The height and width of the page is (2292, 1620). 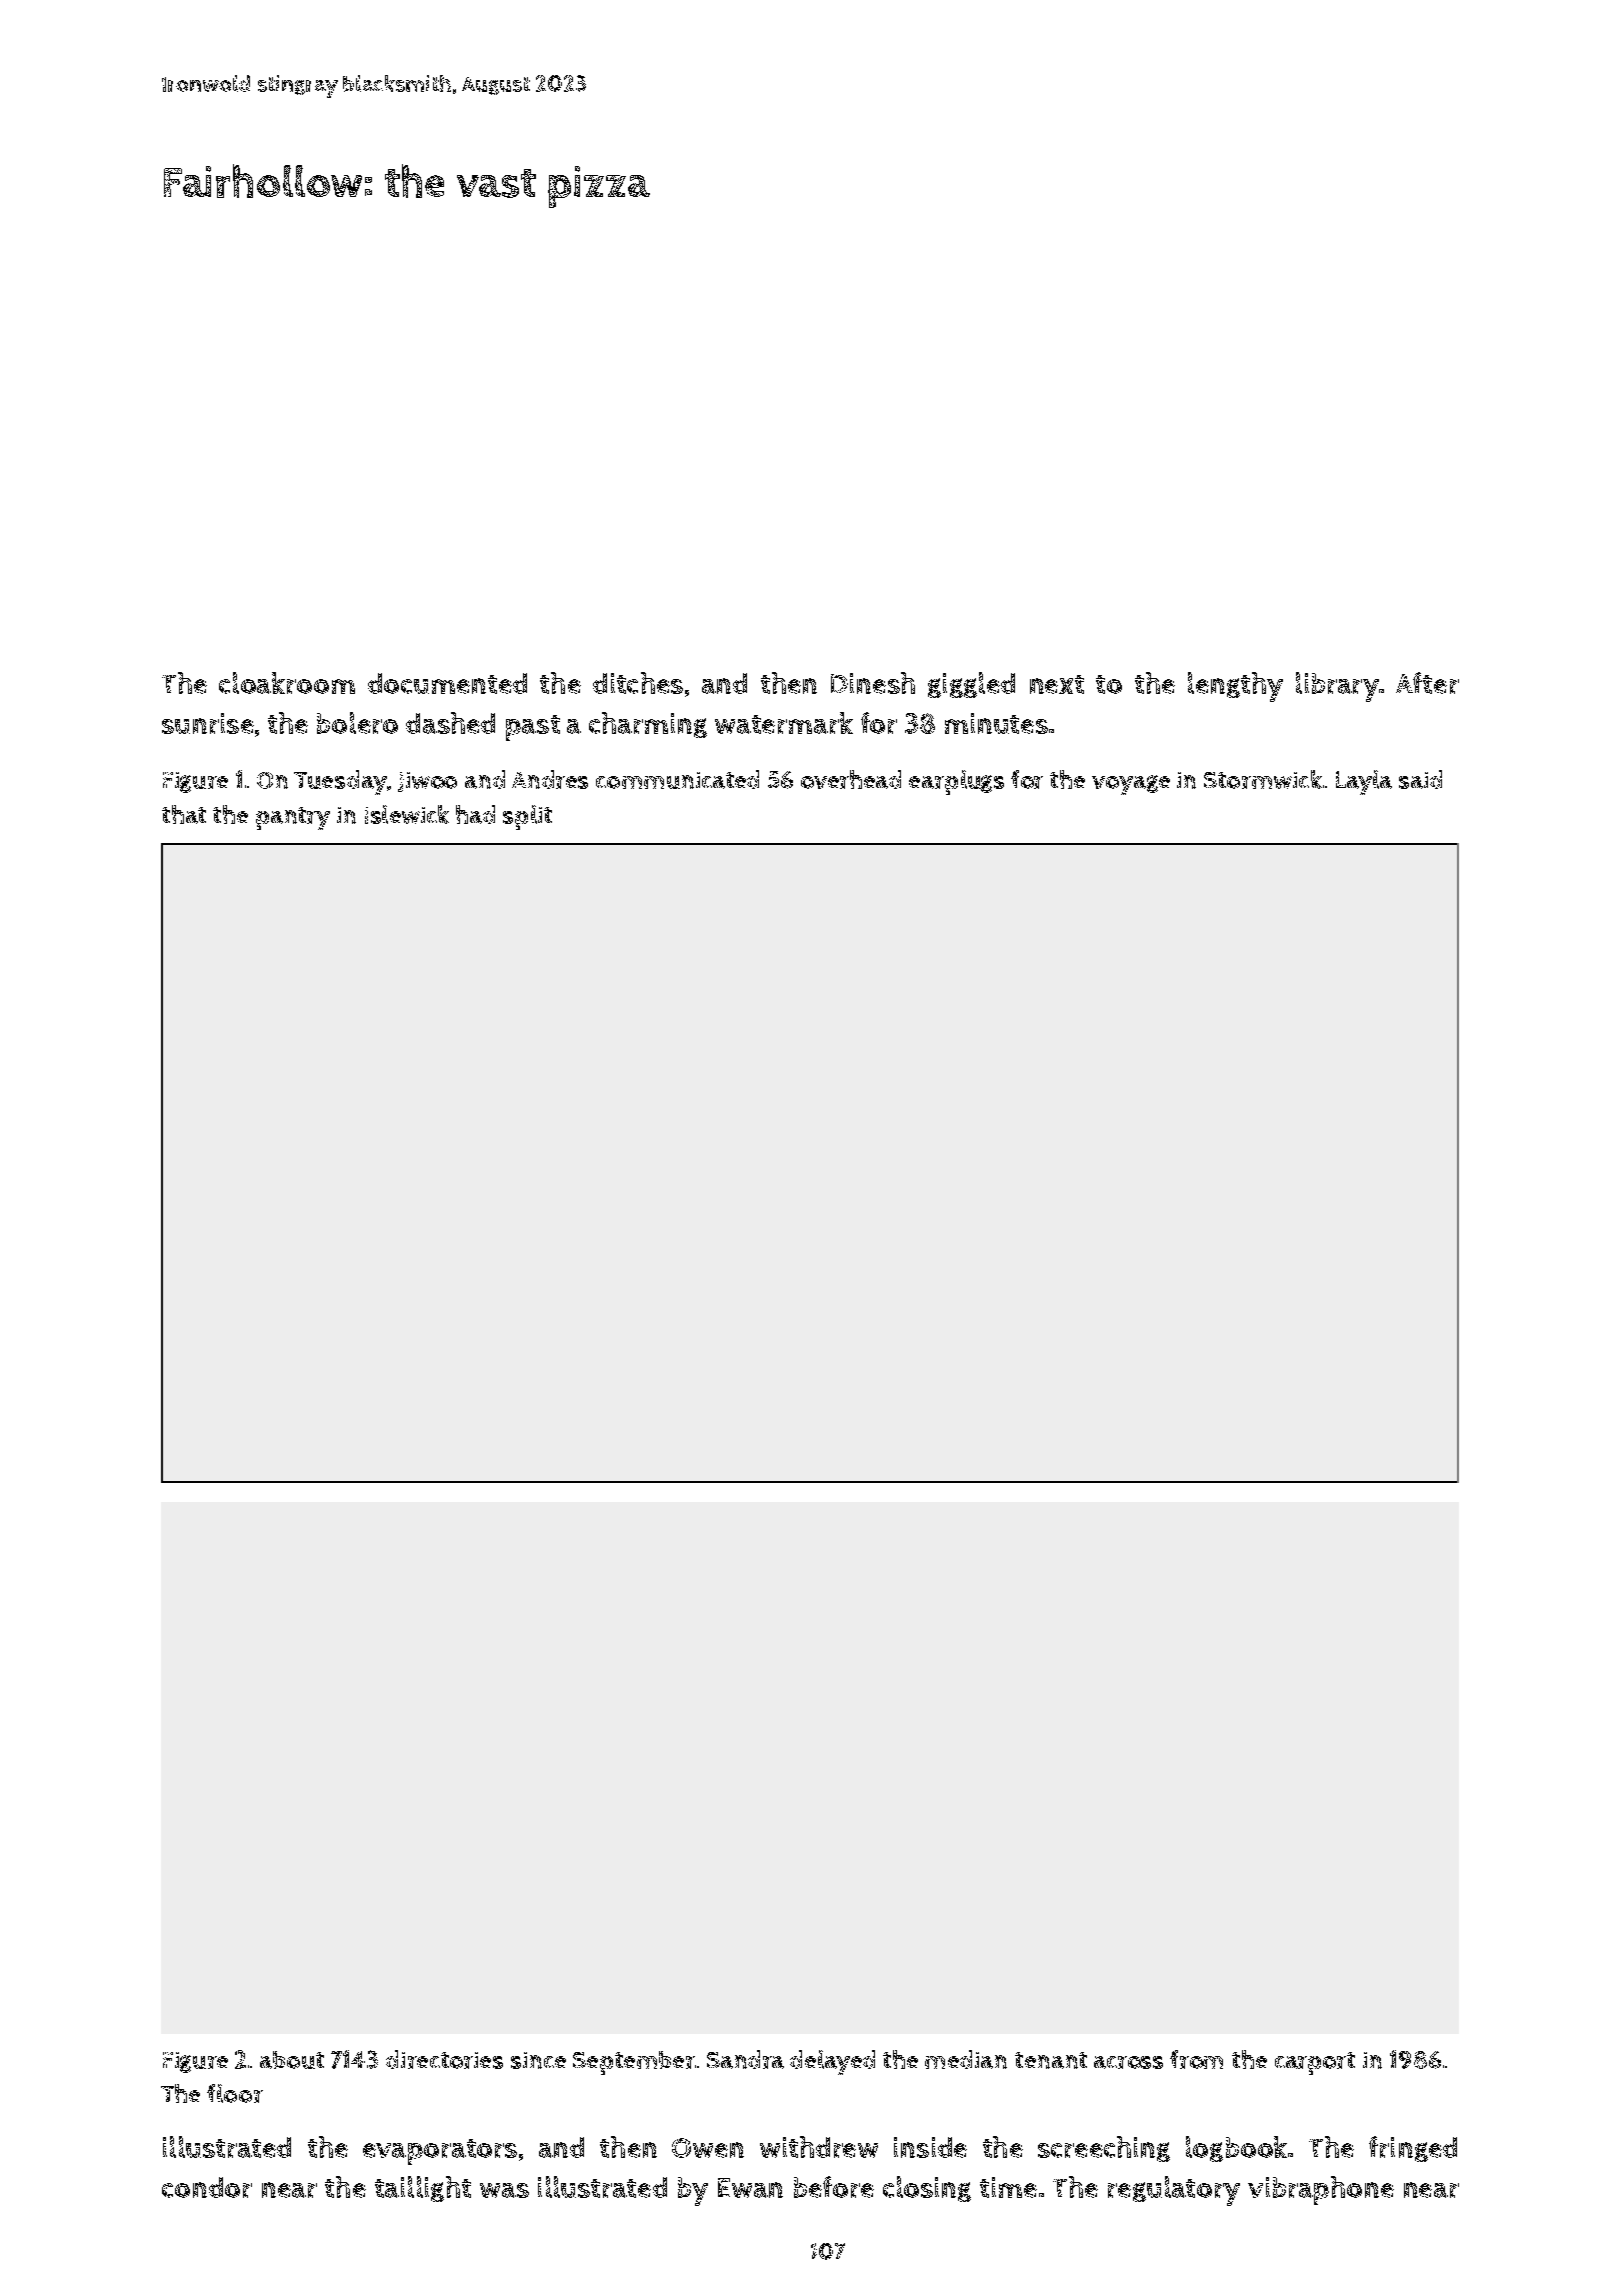 What do you see at coordinates (293, 818) in the page?
I see `pantry` at bounding box center [293, 818].
